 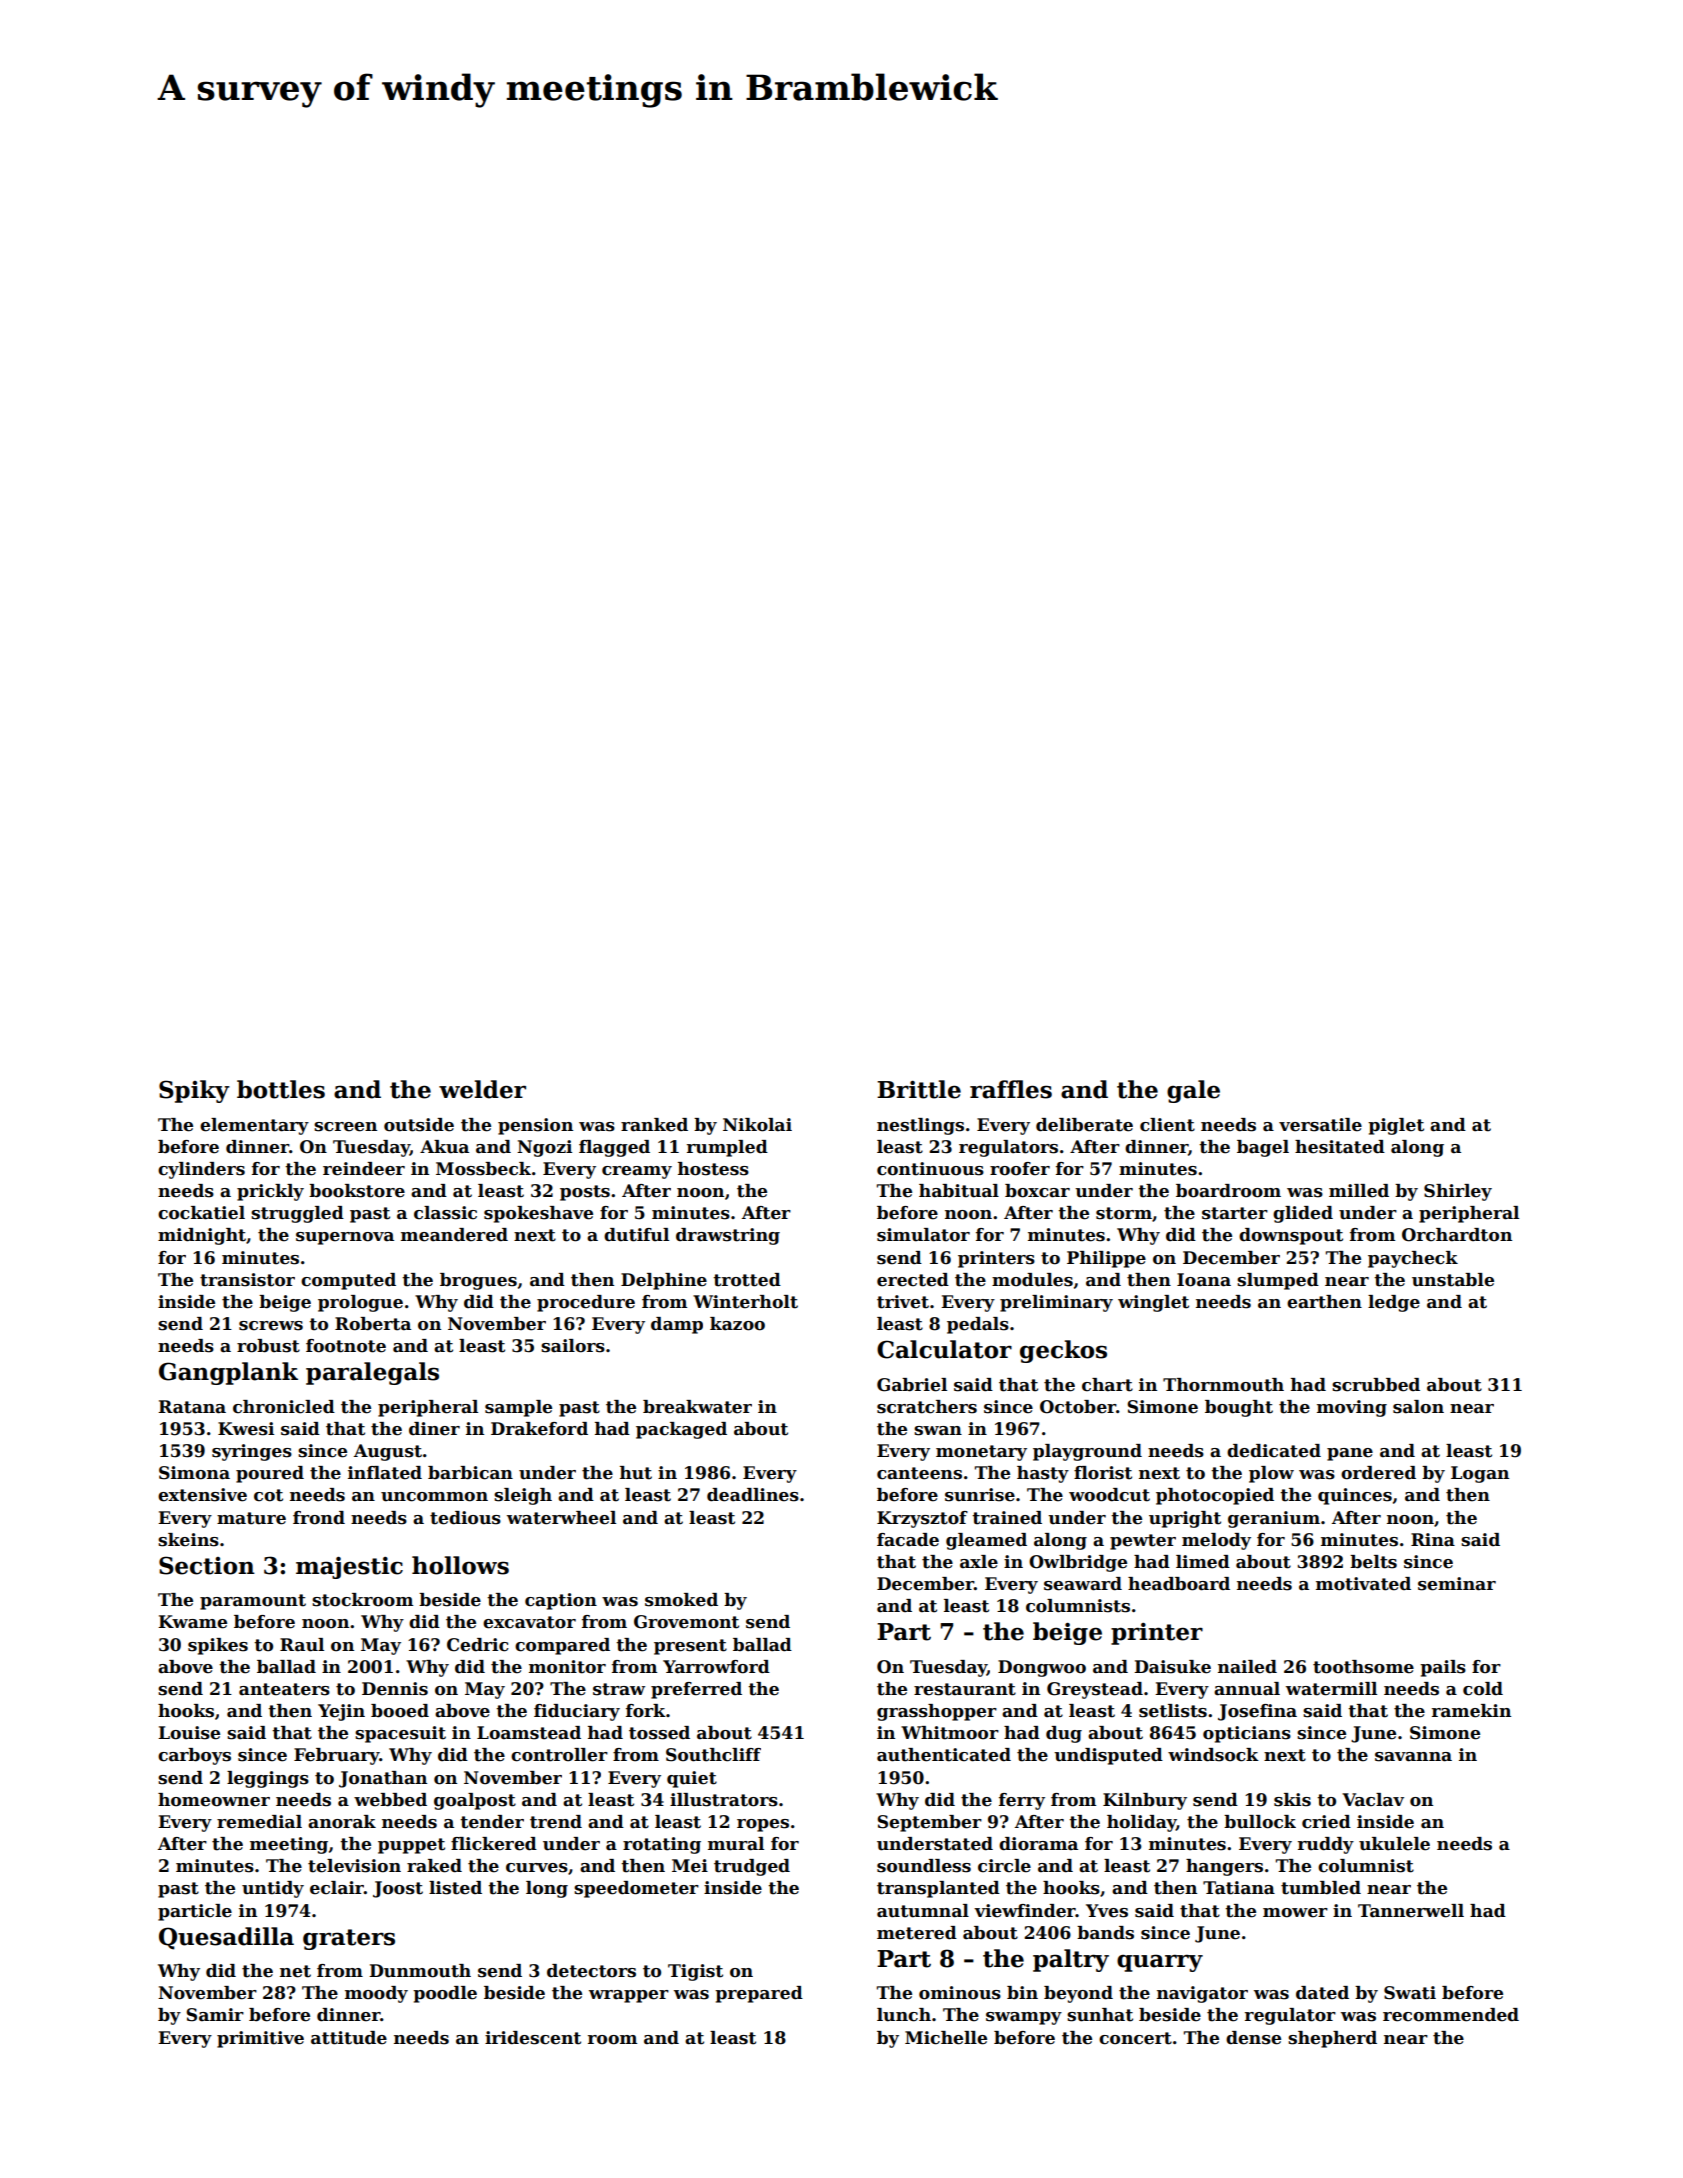 What do you see at coordinates (1373, 1562) in the image?
I see `belts` at bounding box center [1373, 1562].
